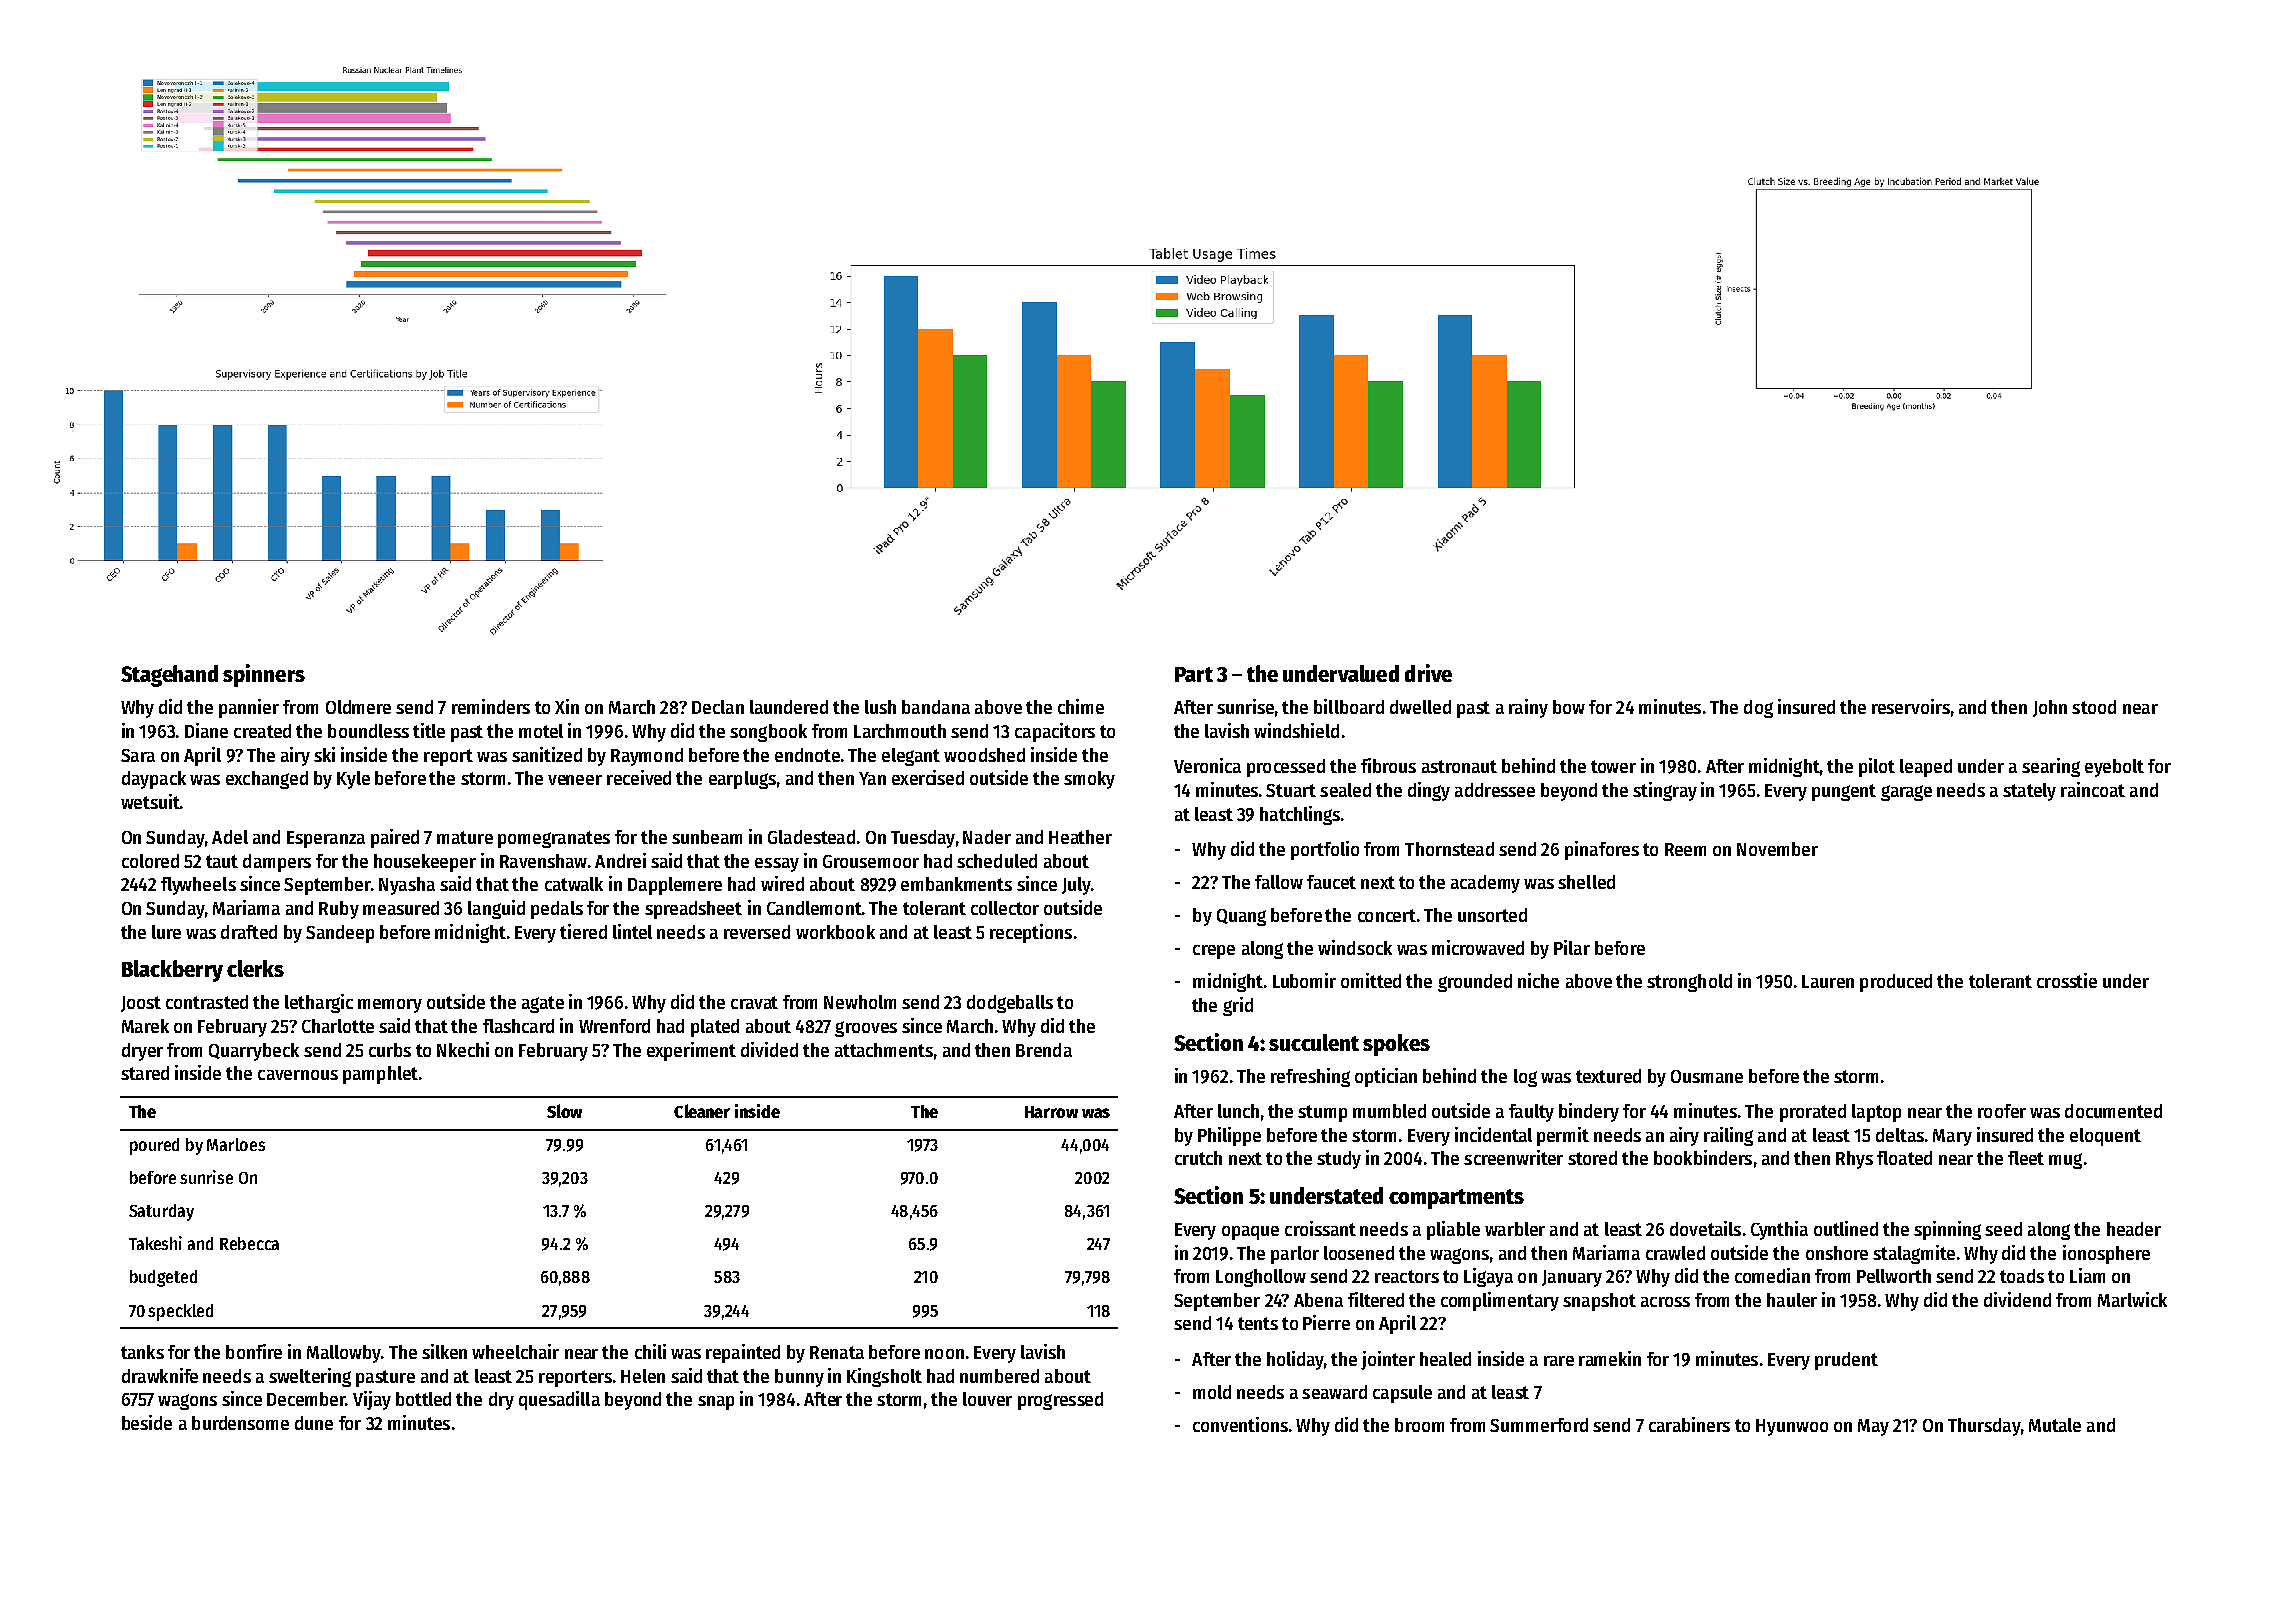 This document has height=1620, width=2292. Describe the element at coordinates (1212, 1392) in the document. I see `mold` at that location.
